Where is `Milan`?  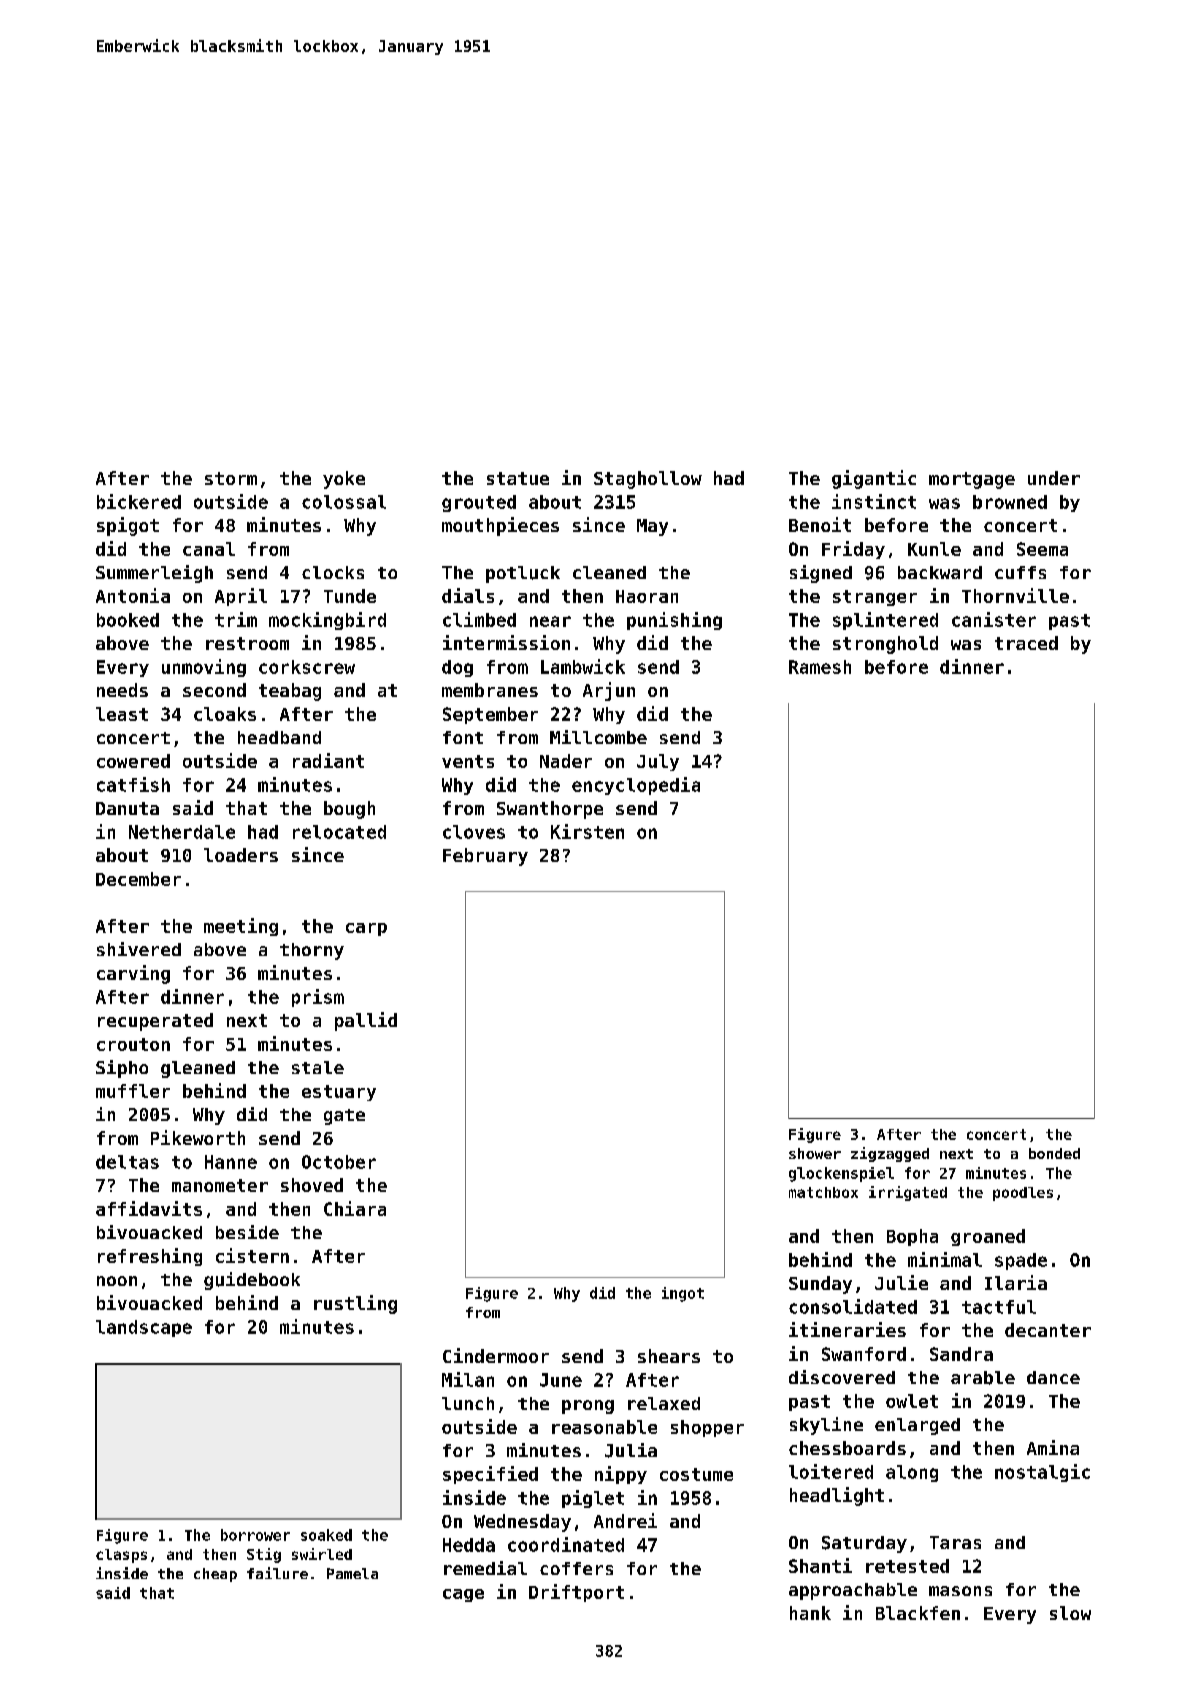 Milan is located at coordinates (468, 1379).
